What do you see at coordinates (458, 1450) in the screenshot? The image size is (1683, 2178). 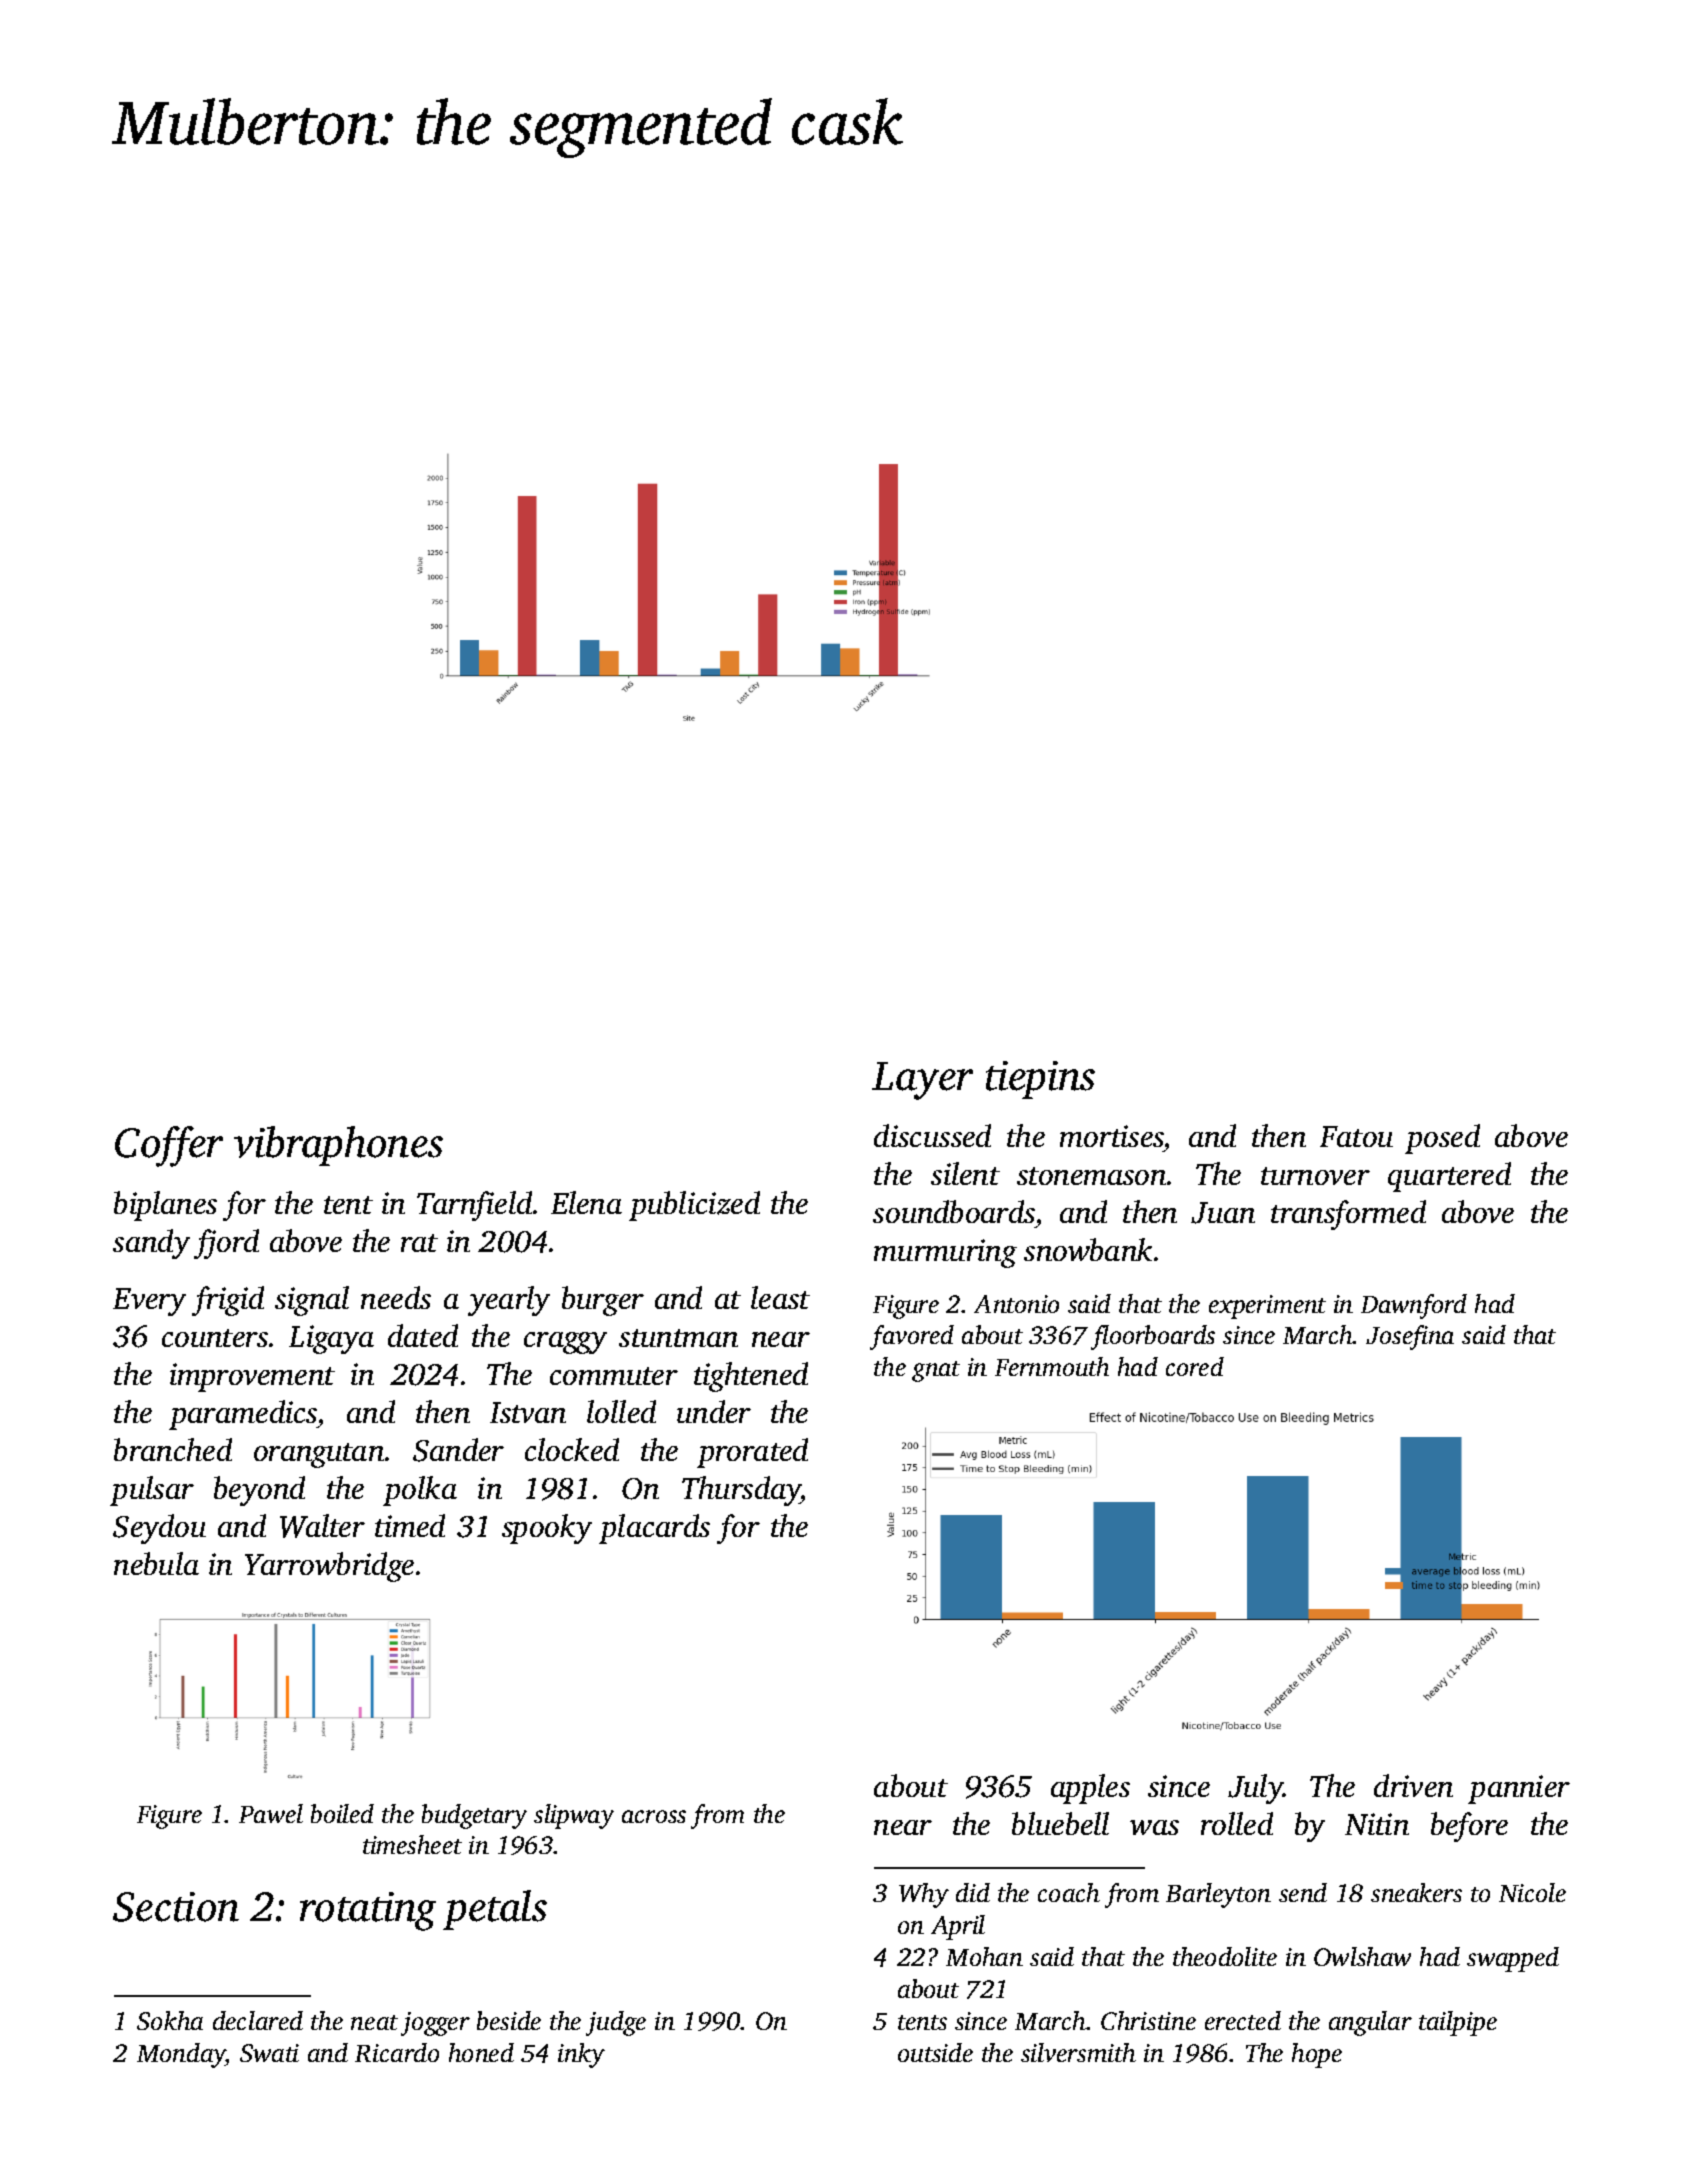 I see `Sander` at bounding box center [458, 1450].
